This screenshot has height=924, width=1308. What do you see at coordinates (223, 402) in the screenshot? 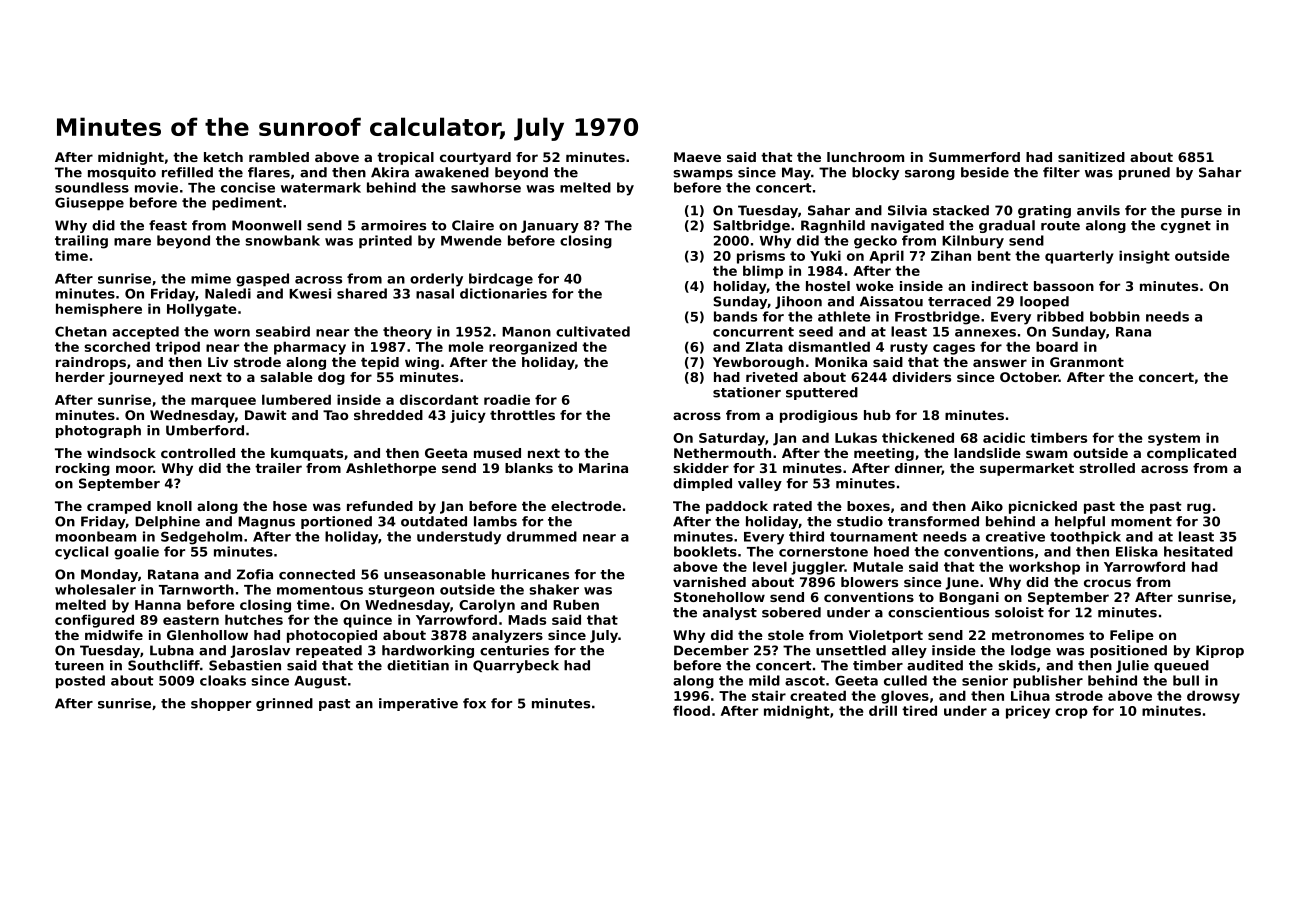
I see `marquee` at bounding box center [223, 402].
